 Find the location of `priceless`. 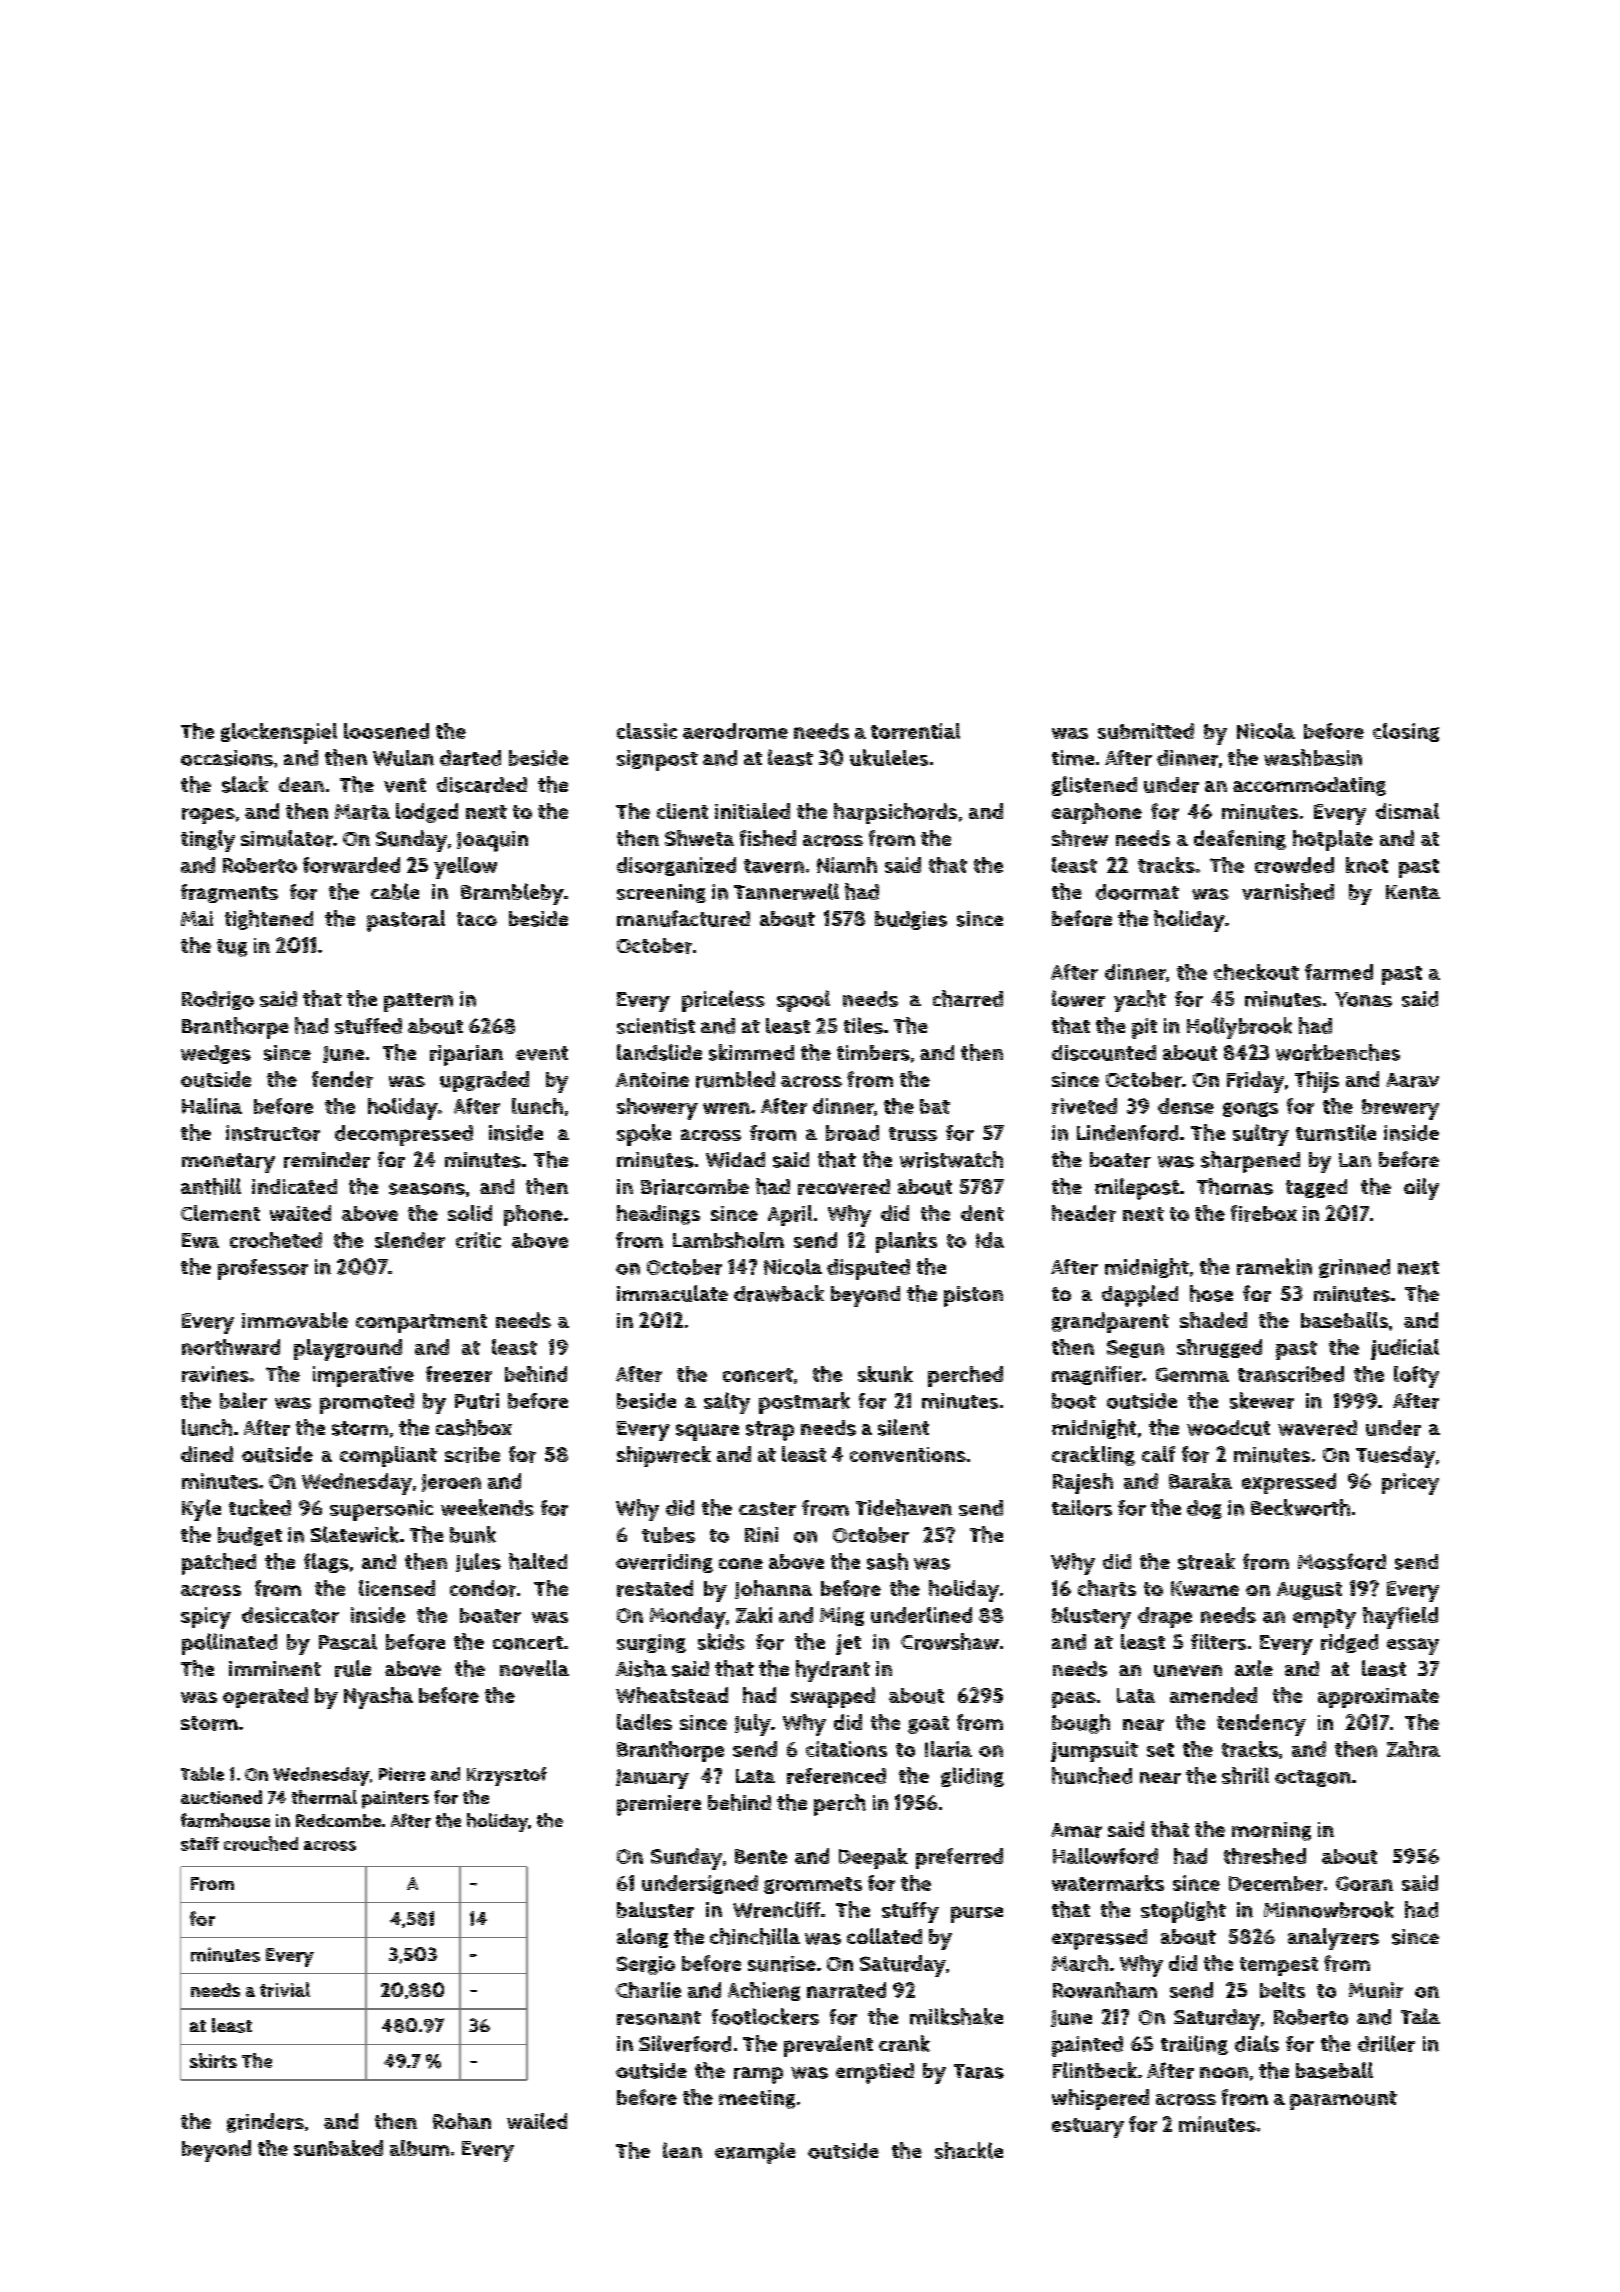

priceless is located at coordinates (723, 1001).
